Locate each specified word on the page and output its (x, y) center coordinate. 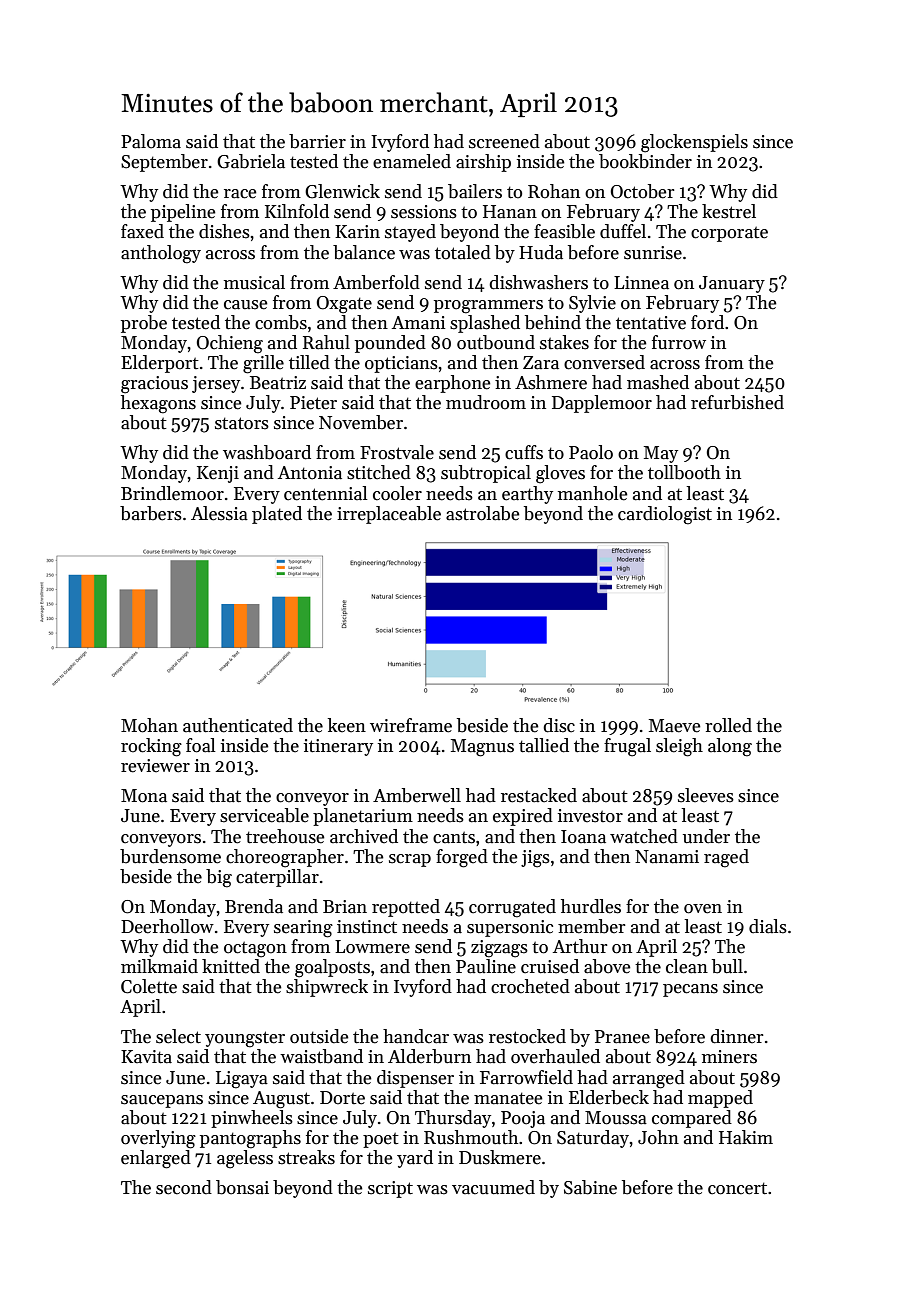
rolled (728, 725)
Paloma (151, 141)
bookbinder (645, 161)
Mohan (149, 725)
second (184, 1187)
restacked (539, 795)
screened (504, 141)
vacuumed (493, 1187)
